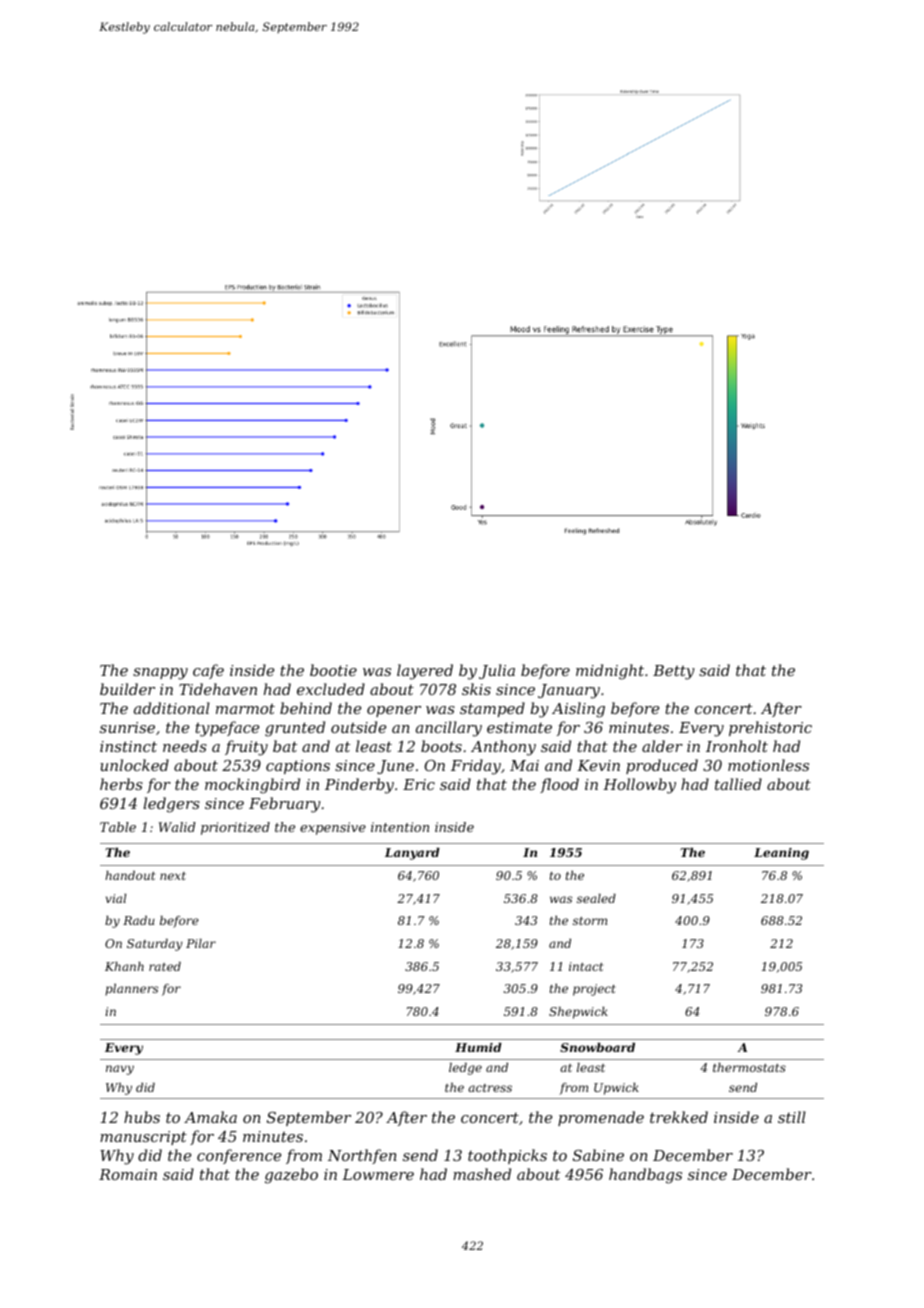  I want to click on thermostats, so click(749, 1067).
